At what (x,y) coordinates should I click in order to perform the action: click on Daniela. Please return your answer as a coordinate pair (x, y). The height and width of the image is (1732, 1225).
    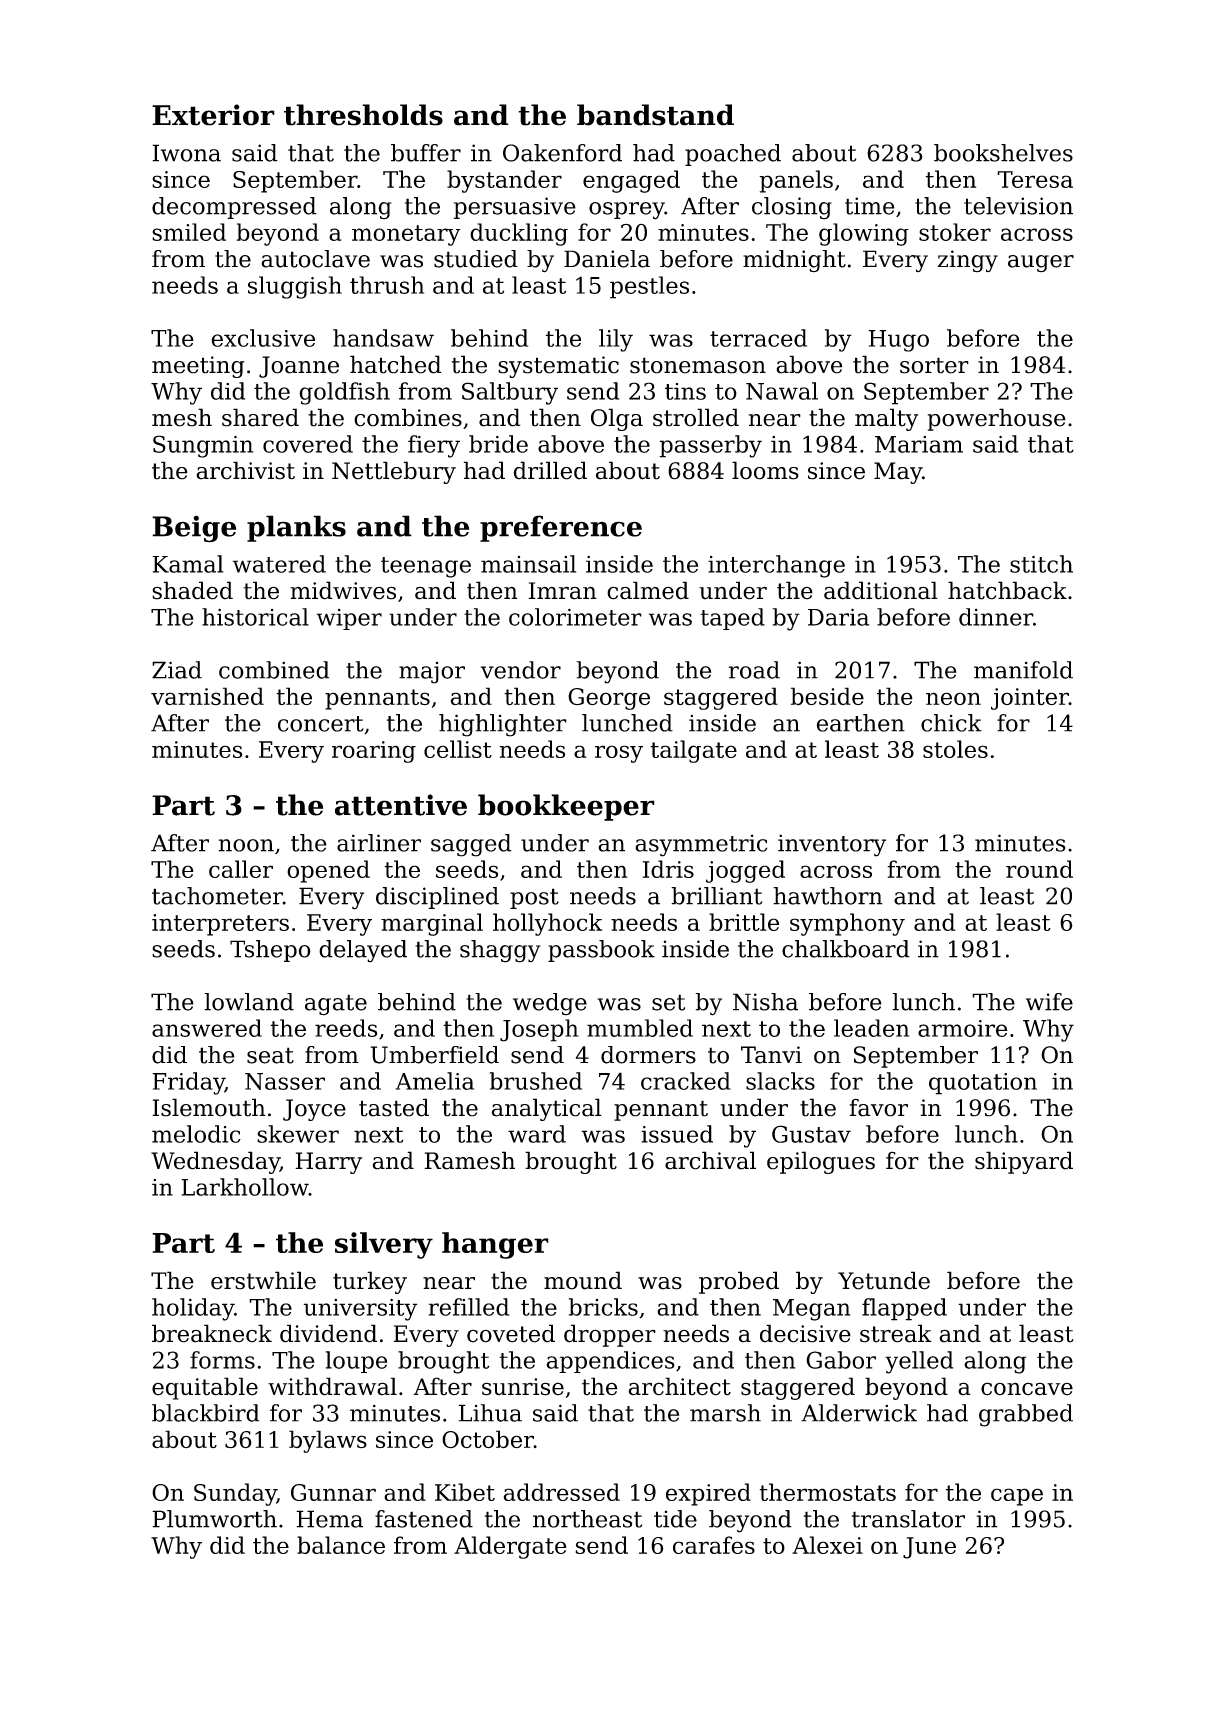
    Looking at the image, I should click on (607, 259).
